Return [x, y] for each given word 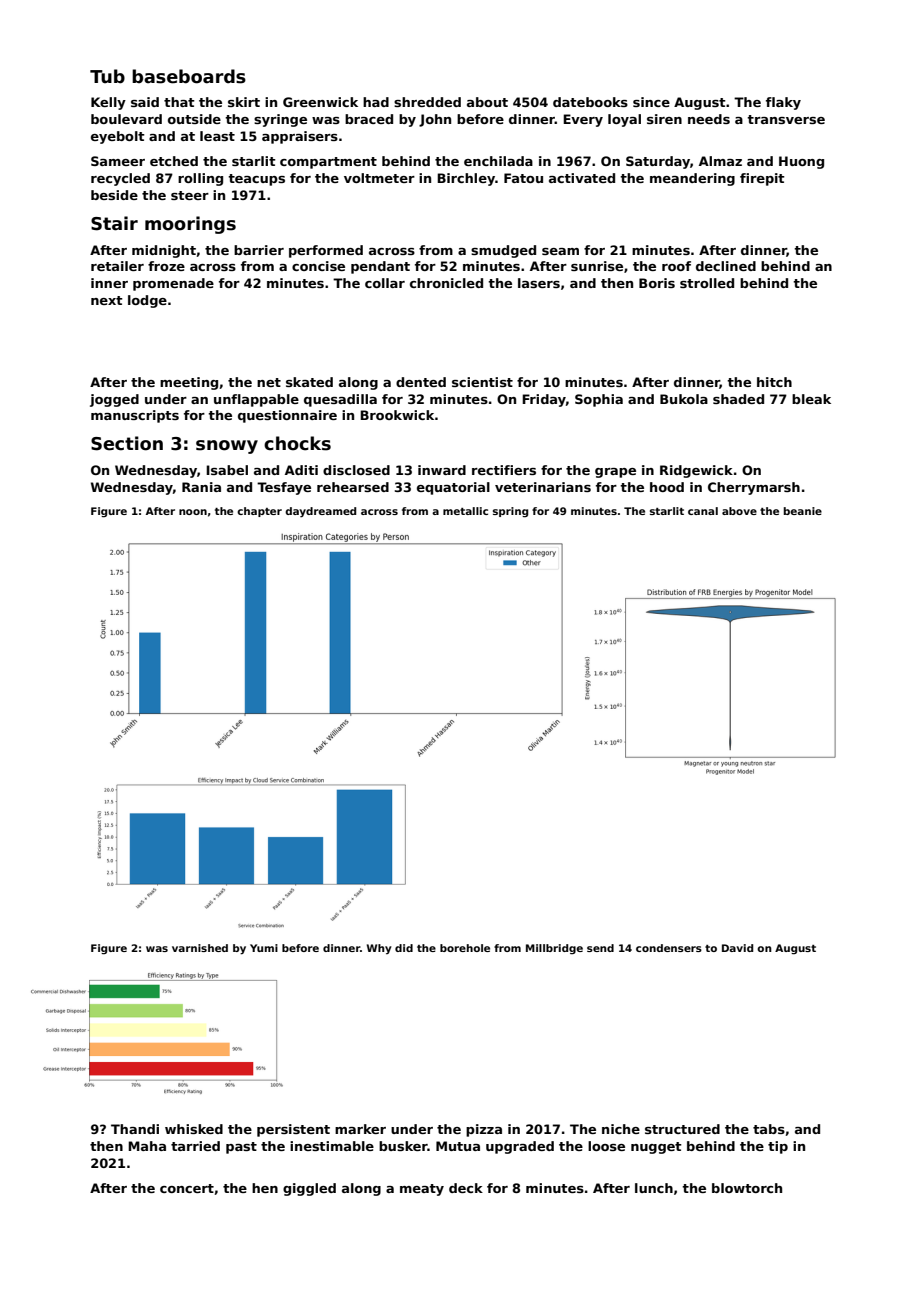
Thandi [135, 1129]
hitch [774, 382]
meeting [189, 383]
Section [127, 443]
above [739, 511]
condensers [669, 948]
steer [190, 195]
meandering [692, 179]
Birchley [466, 179]
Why [379, 949]
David [737, 948]
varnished [200, 948]
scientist [482, 382]
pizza [484, 1130]
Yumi [264, 948]
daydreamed [320, 512]
